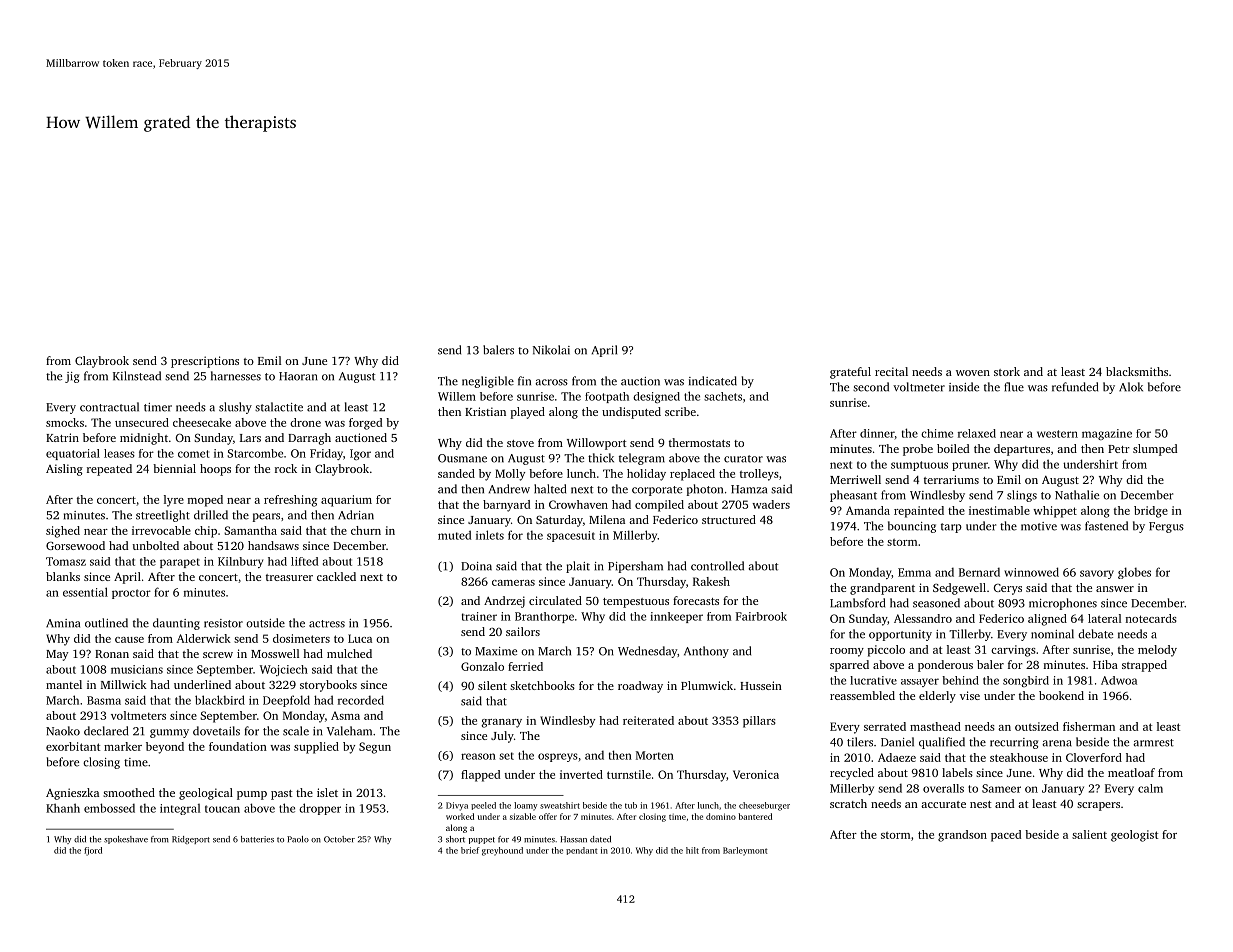 This screenshot has height=952, width=1233. I want to click on Morten, so click(655, 755).
